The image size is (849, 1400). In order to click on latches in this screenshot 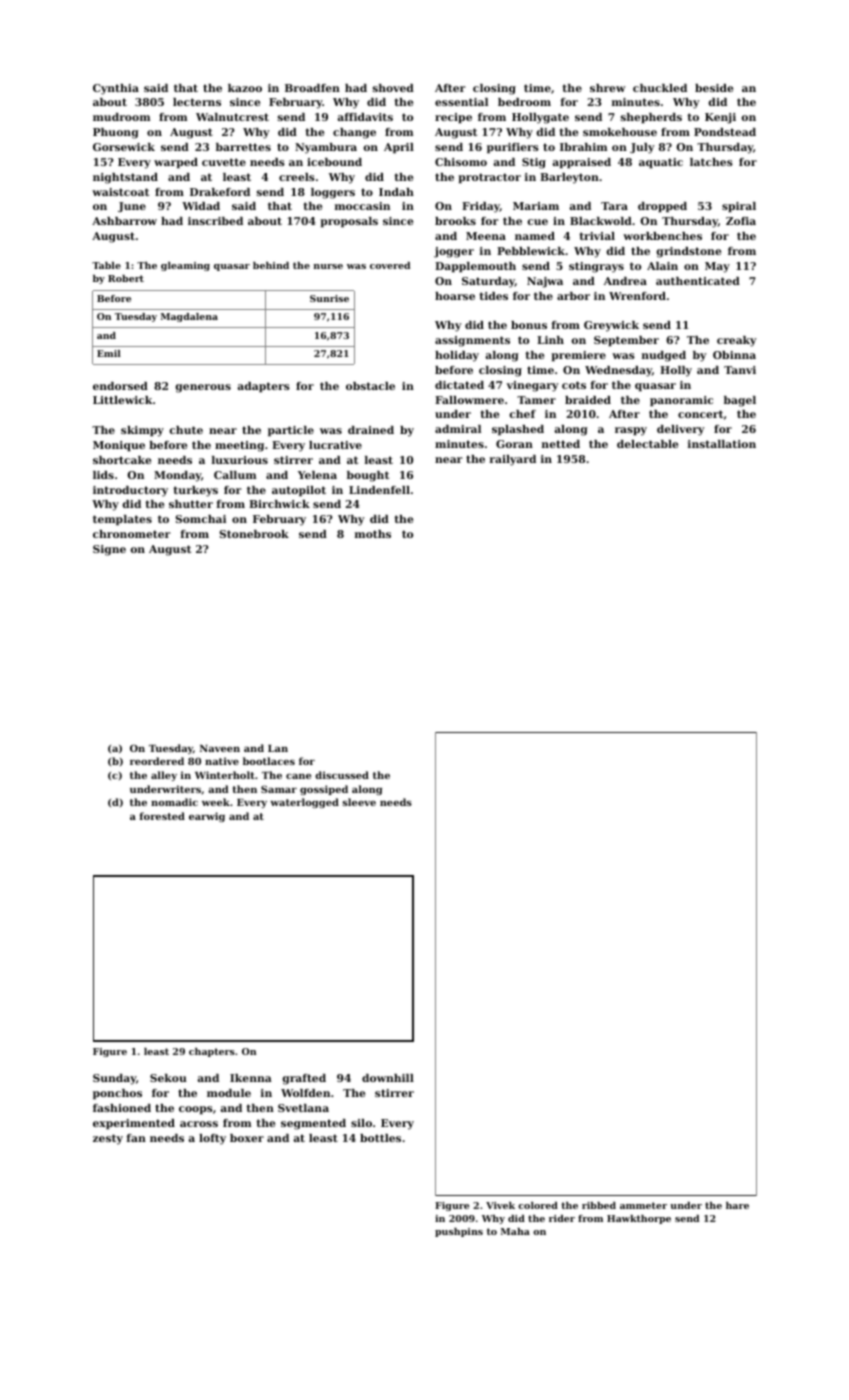, I will do `click(711, 162)`.
